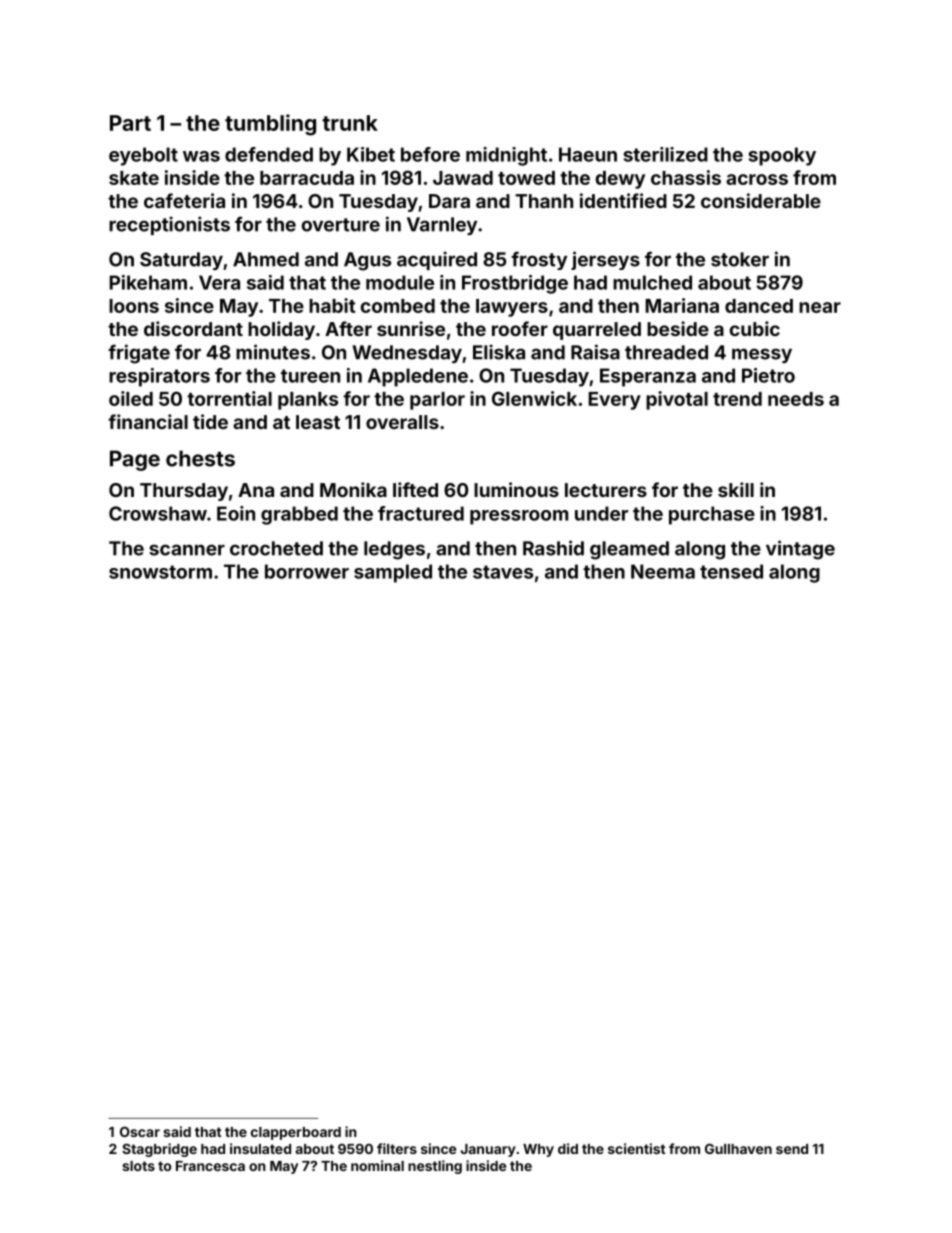 This screenshot has height=1233, width=952. Describe the element at coordinates (201, 156) in the screenshot. I see `was` at that location.
